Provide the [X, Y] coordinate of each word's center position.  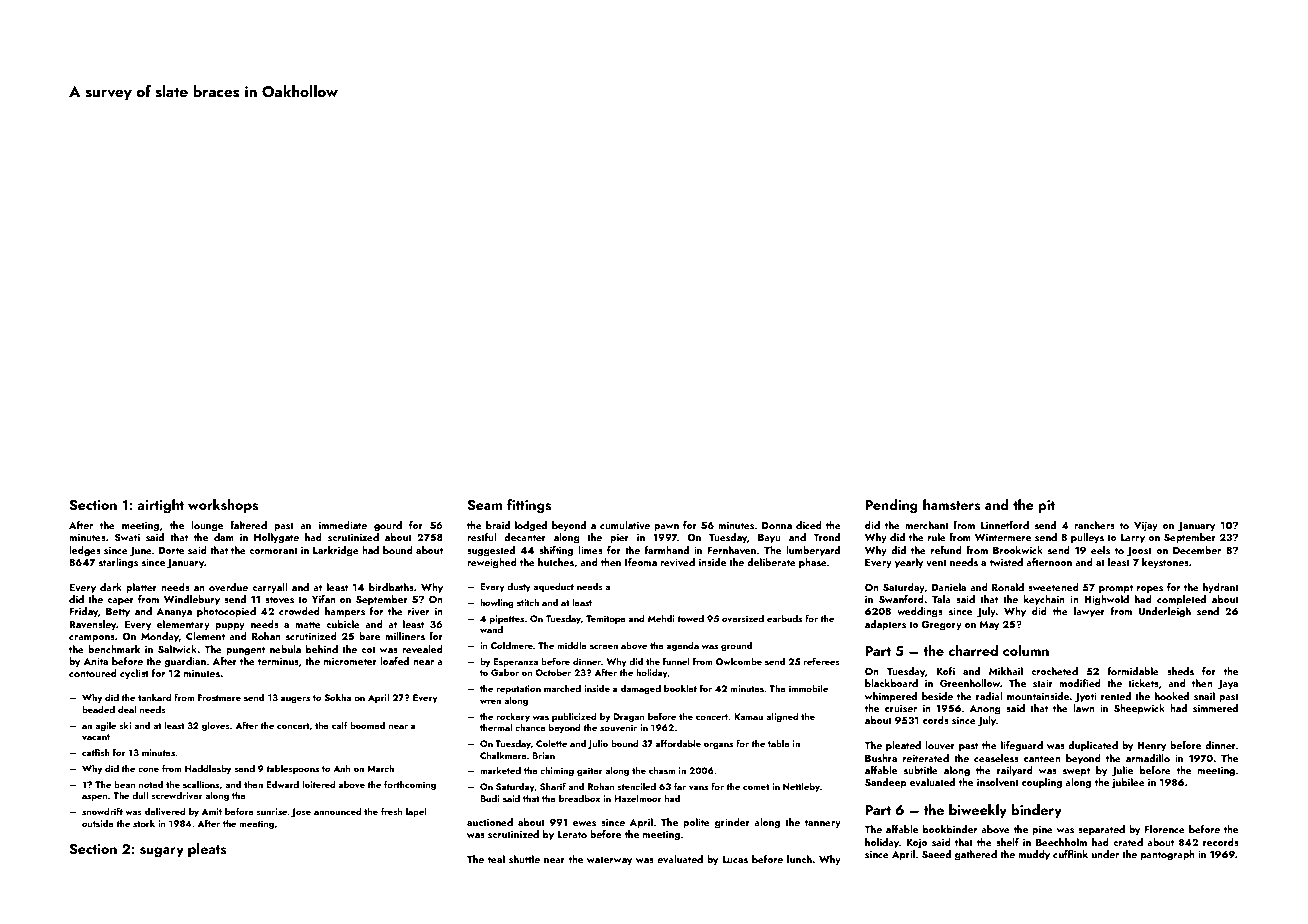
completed [1181, 600]
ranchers [1094, 525]
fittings [529, 506]
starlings [118, 563]
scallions [201, 784]
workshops [223, 506]
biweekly [978, 811]
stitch [528, 602]
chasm [662, 770]
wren [490, 701]
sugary [162, 852]
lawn [1084, 708]
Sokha [338, 697]
